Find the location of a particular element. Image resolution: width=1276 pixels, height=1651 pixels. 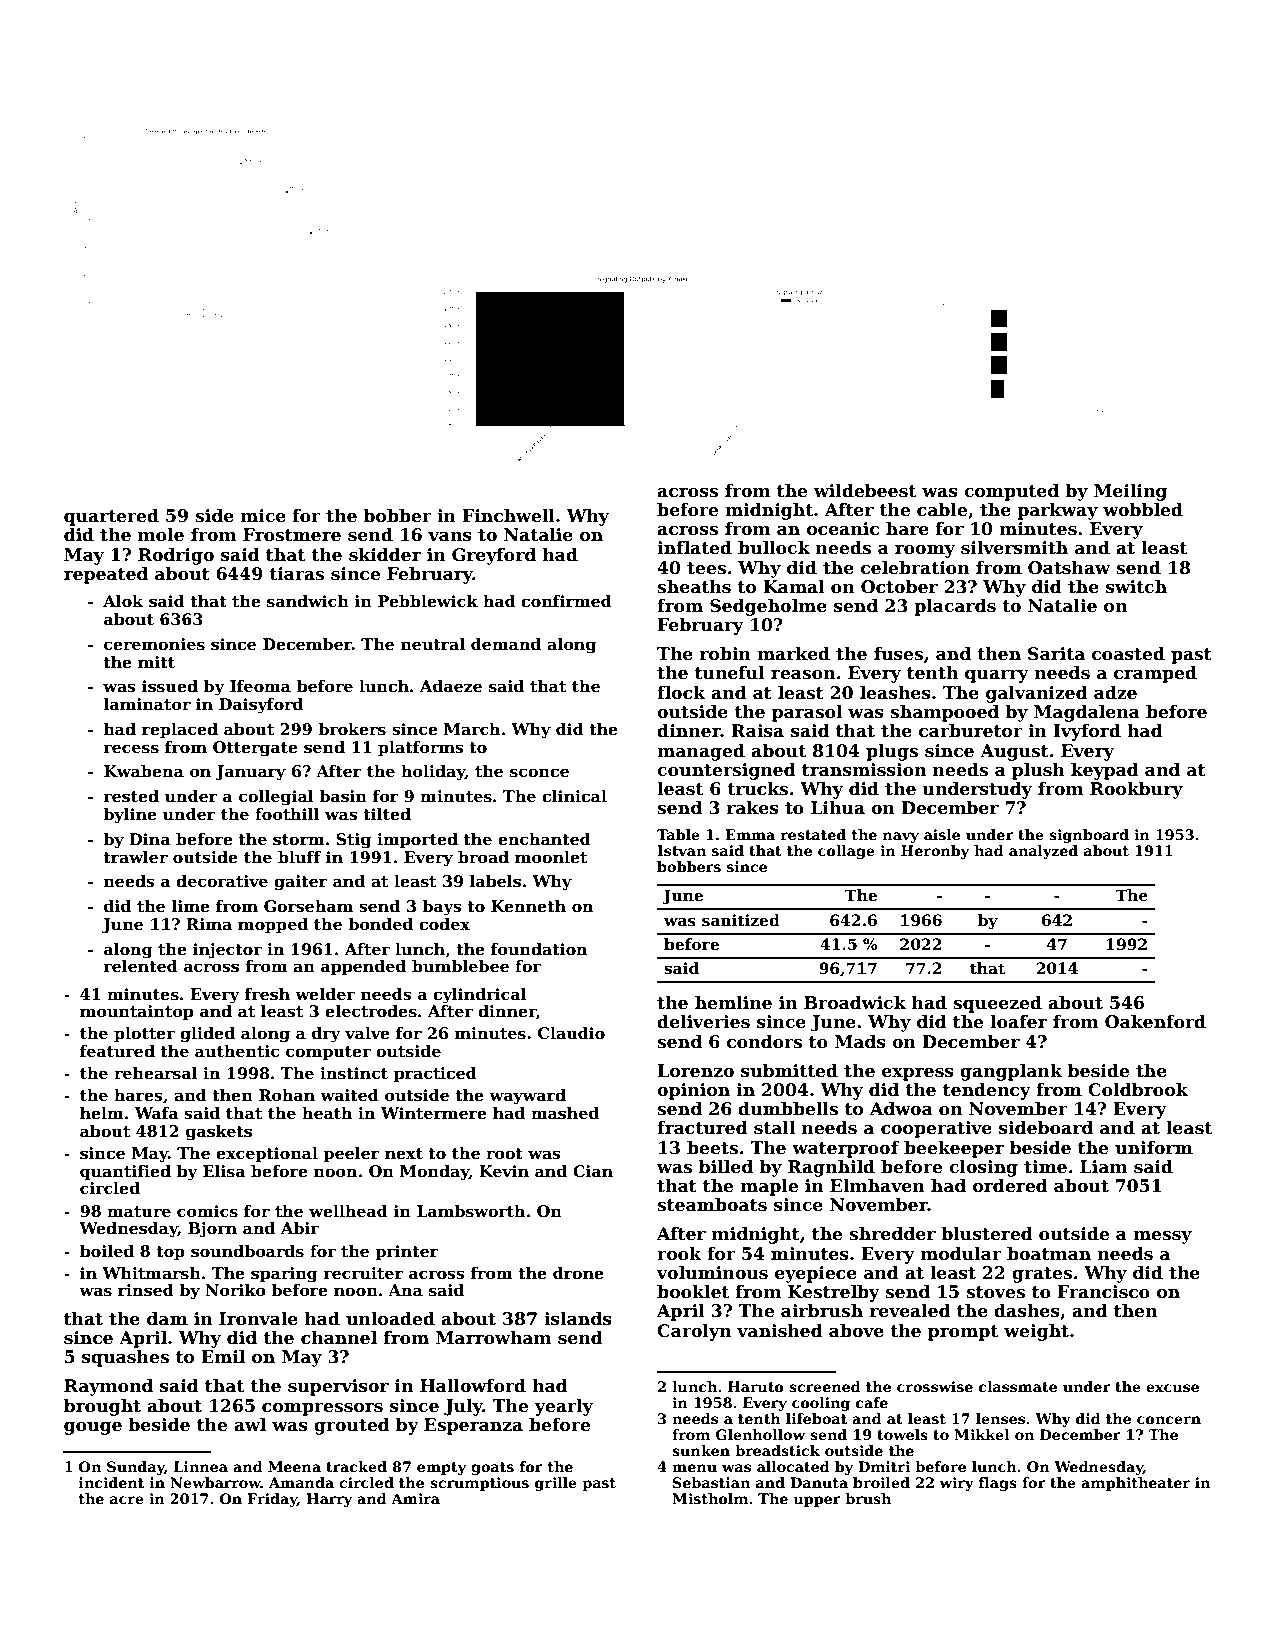

Mistholm is located at coordinates (710, 1498).
